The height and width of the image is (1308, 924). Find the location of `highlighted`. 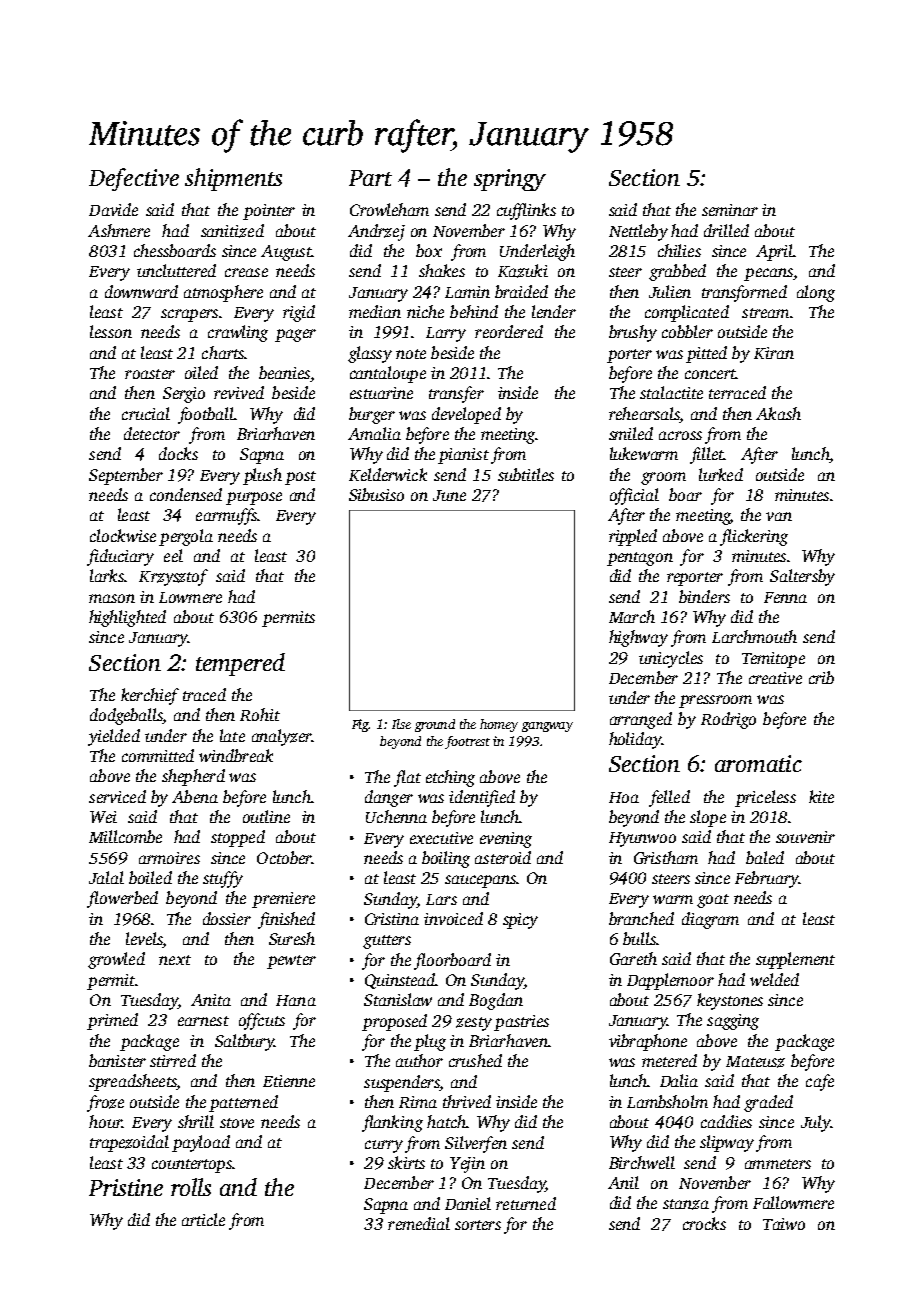

highlighted is located at coordinates (127, 618).
